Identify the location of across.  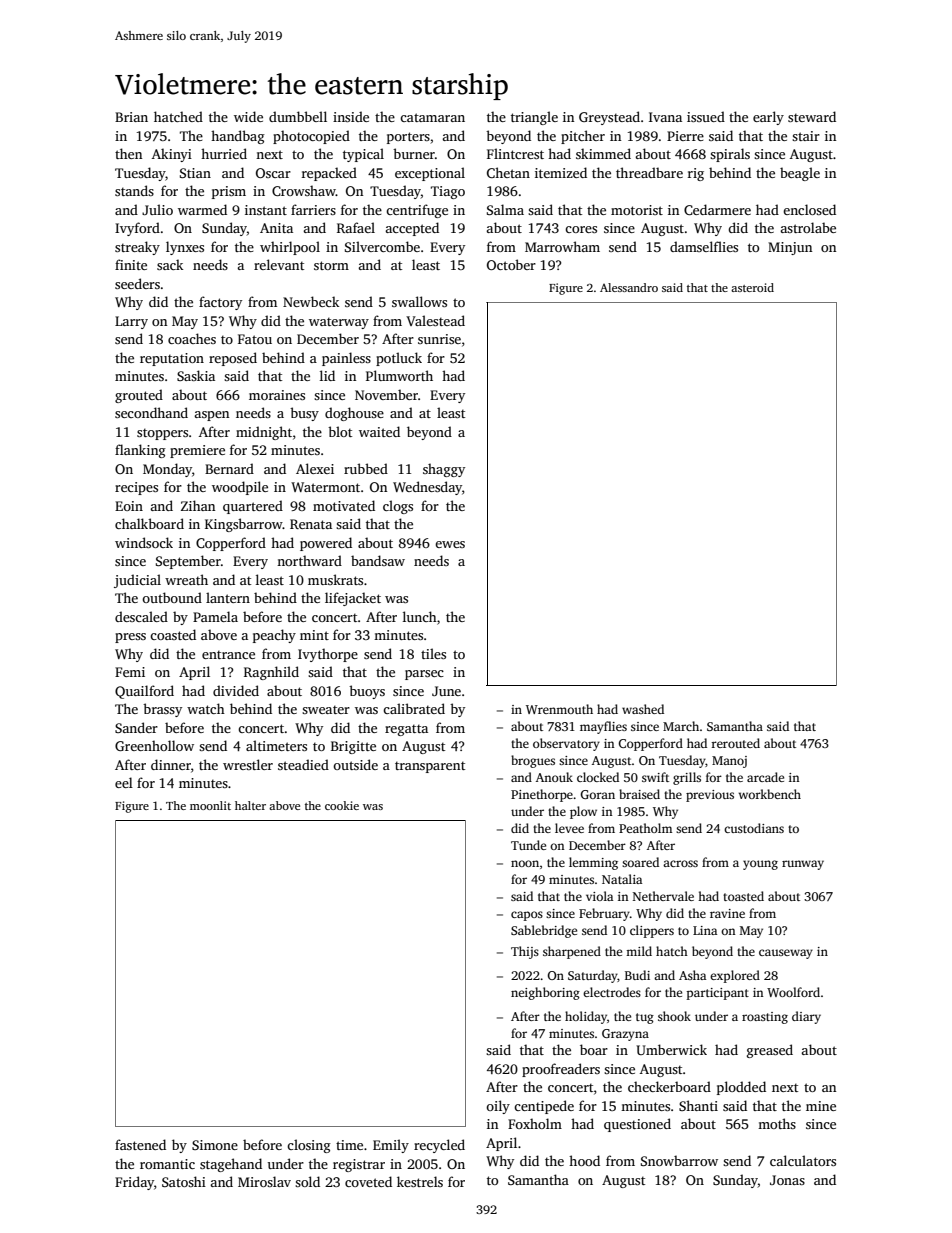
(680, 863).
